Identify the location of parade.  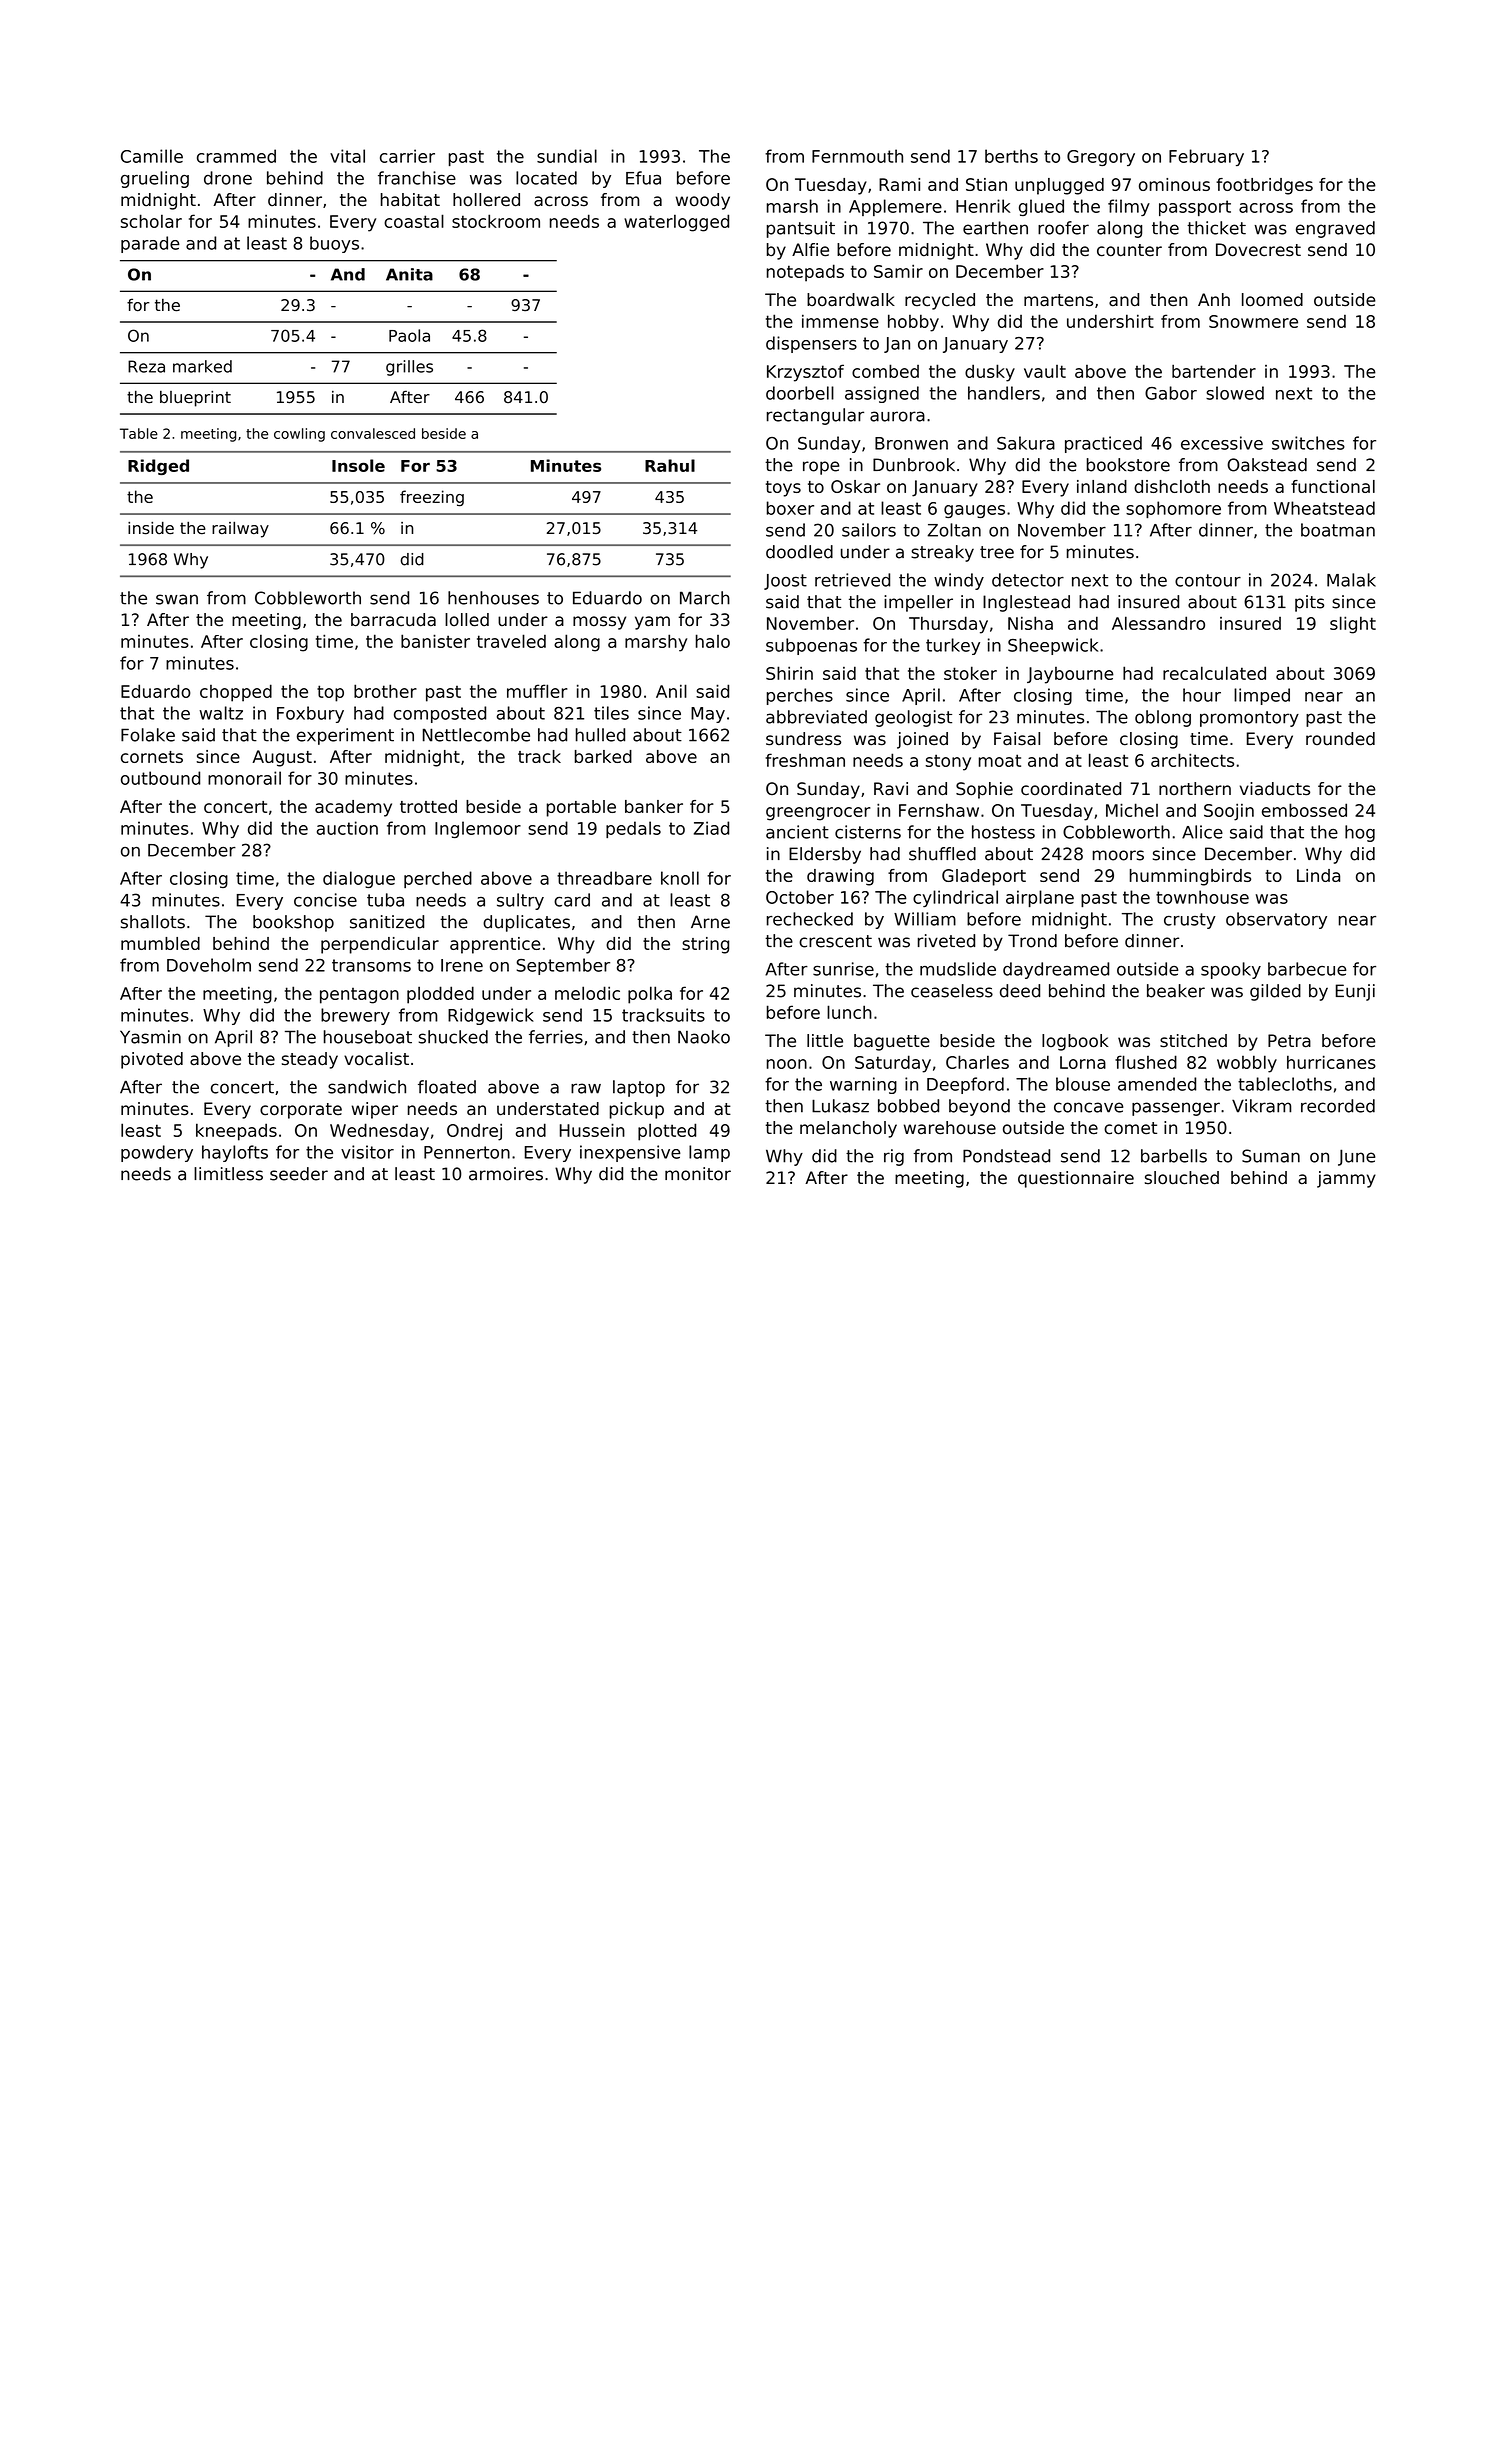
(150, 244).
